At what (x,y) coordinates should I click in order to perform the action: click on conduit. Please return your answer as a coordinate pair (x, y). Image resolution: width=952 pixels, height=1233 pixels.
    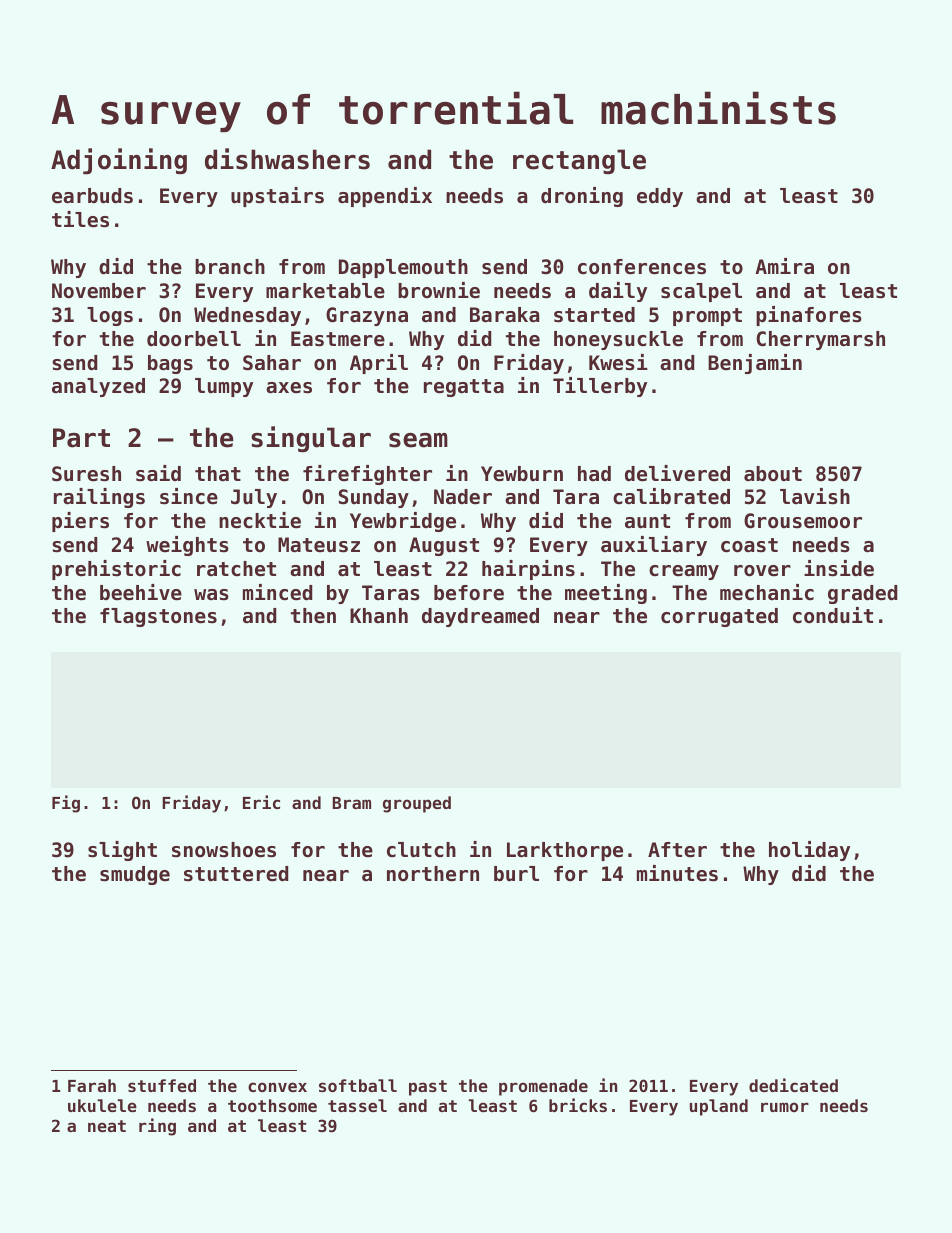
    Looking at the image, I should click on (833, 615).
